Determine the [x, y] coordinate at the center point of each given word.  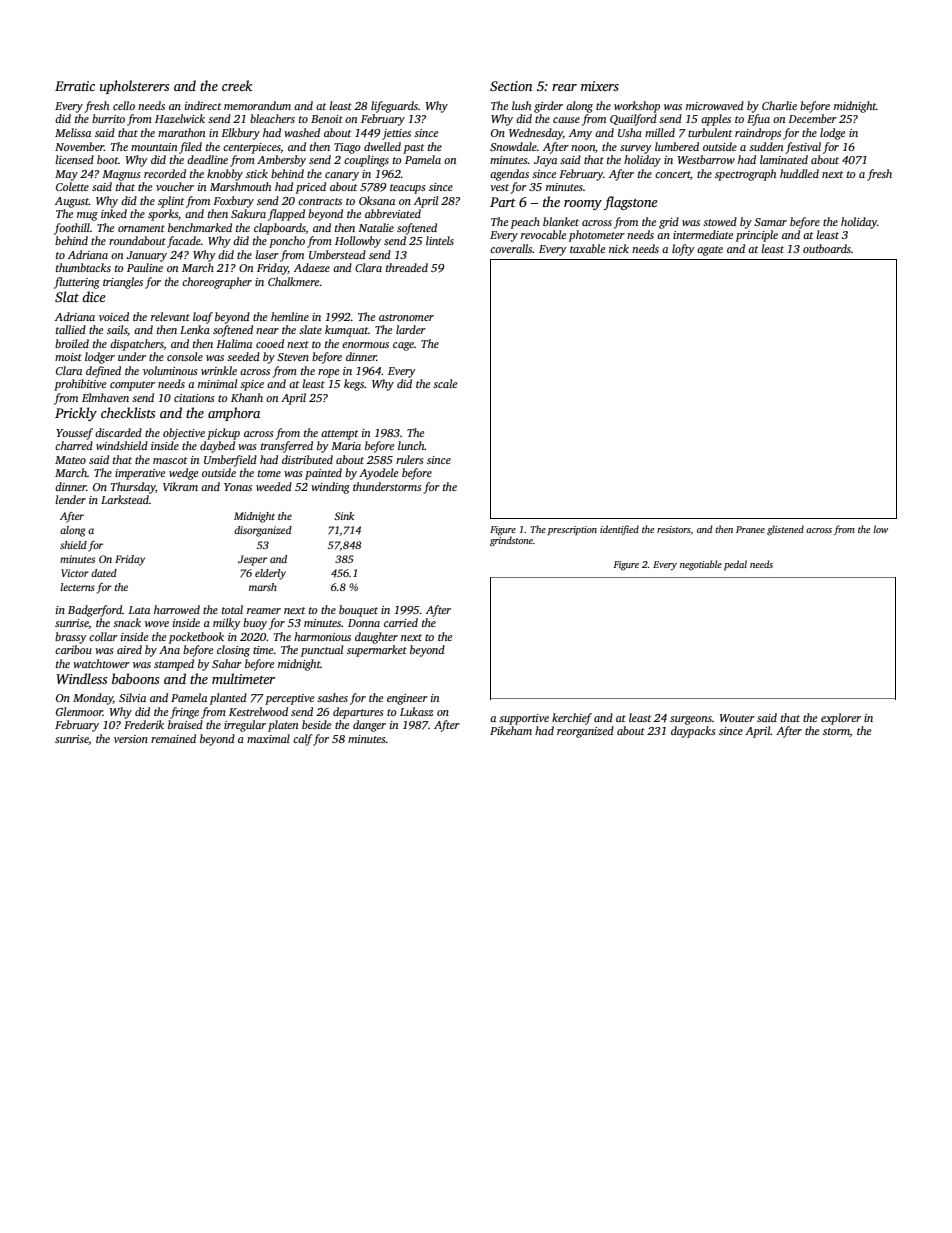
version [131, 739]
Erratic [75, 86]
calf [303, 740]
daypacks [693, 732]
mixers [600, 86]
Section [511, 86]
